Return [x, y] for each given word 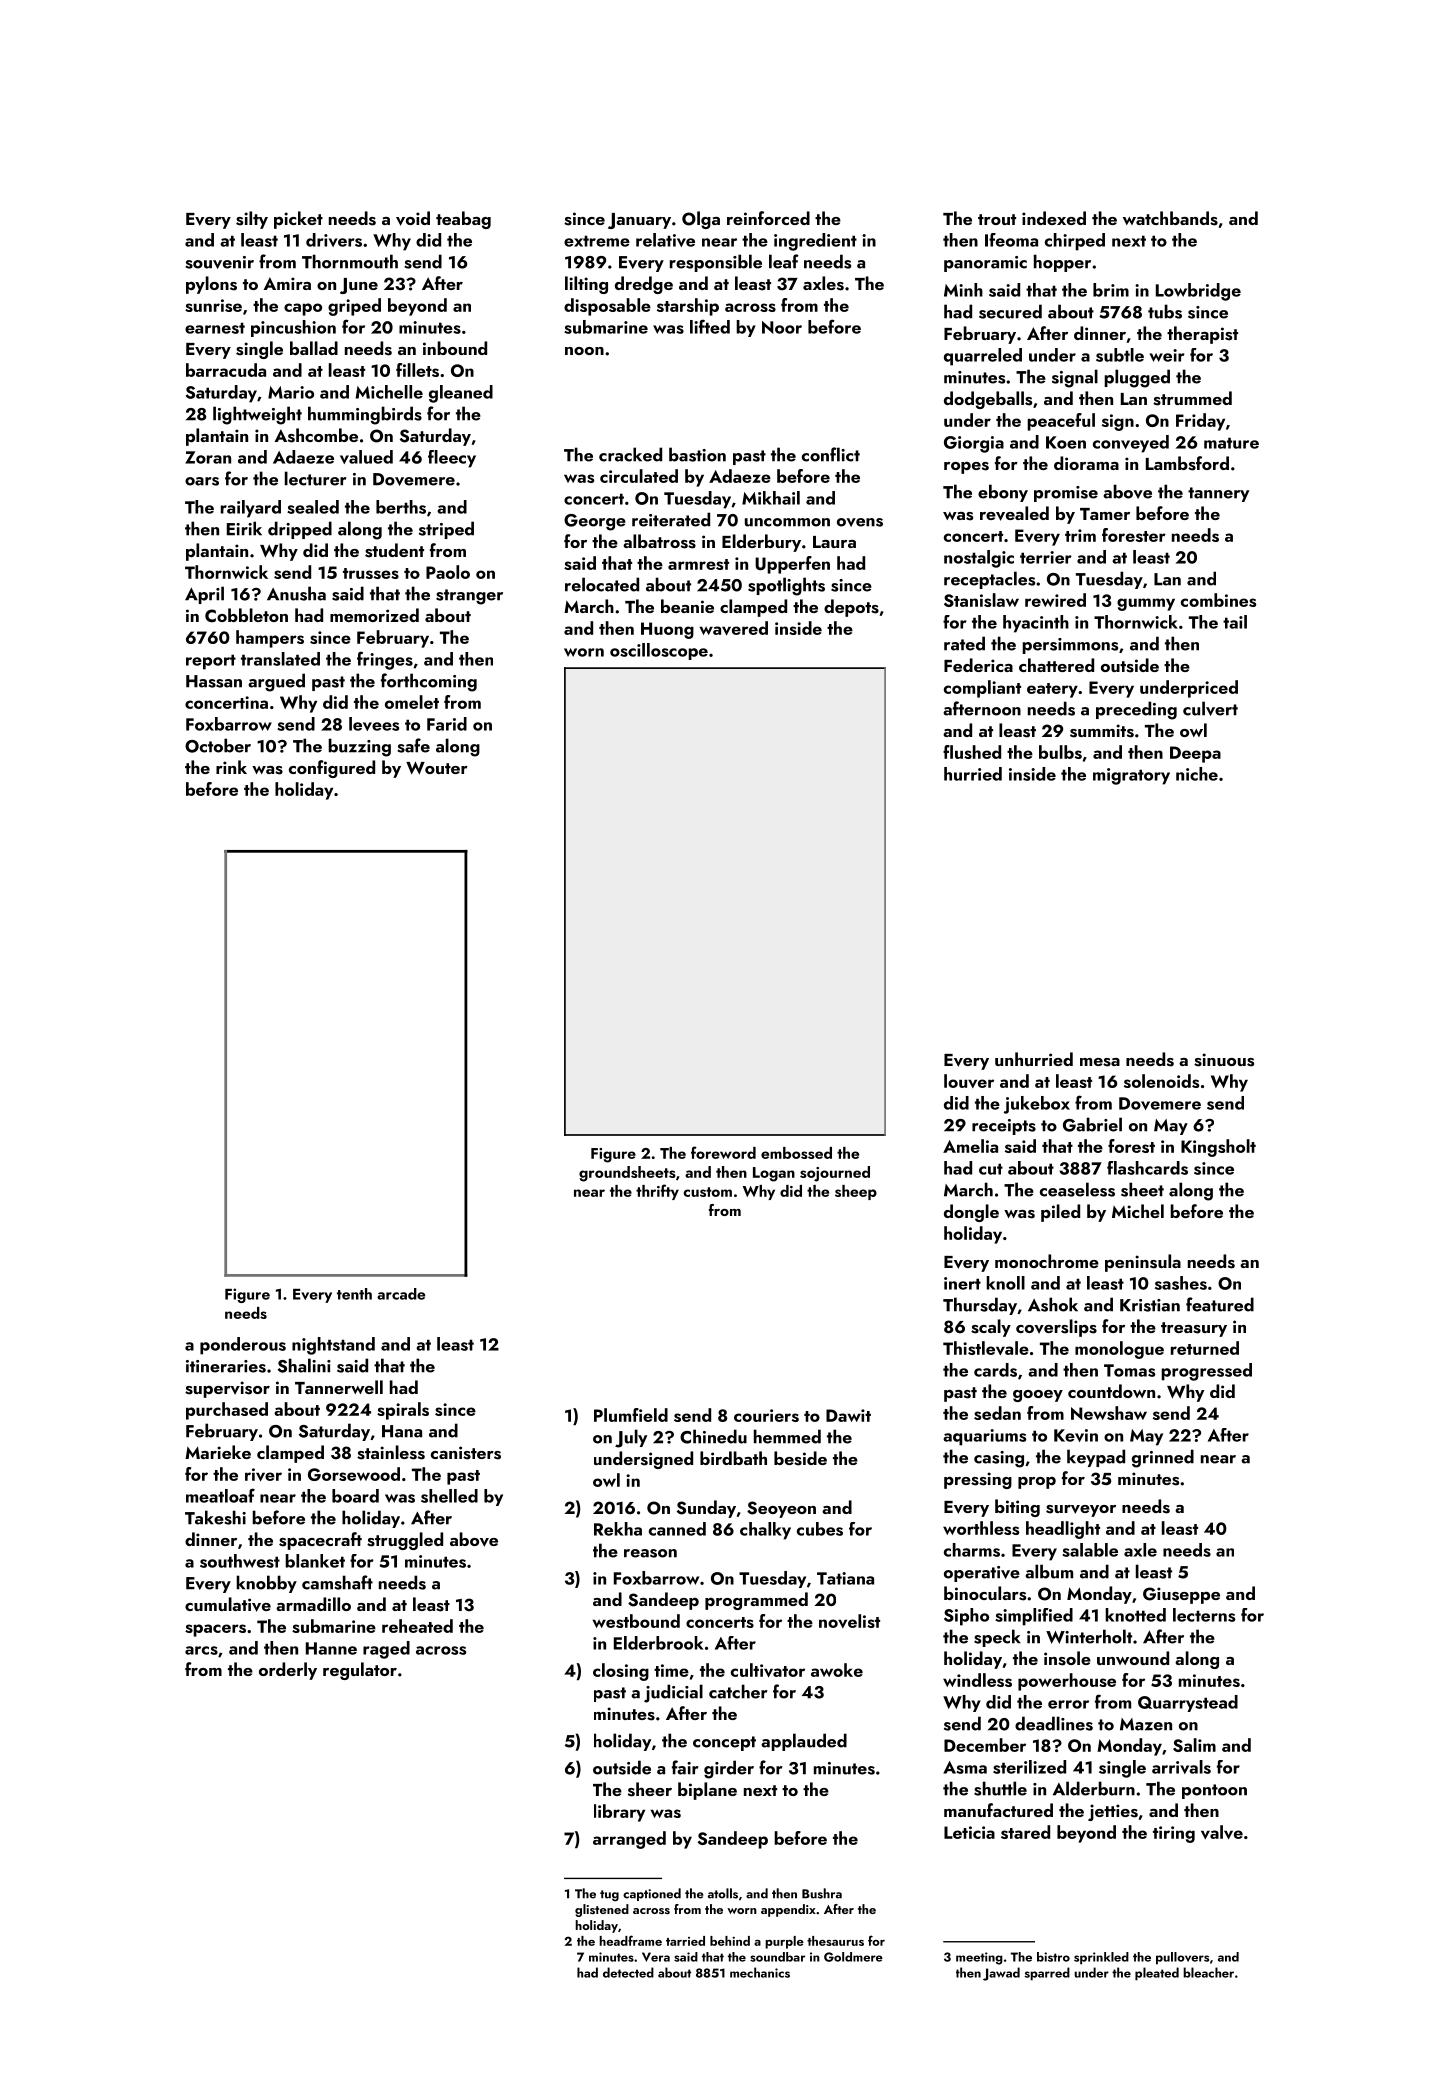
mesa [1100, 1062]
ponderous [243, 1346]
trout [997, 219]
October [218, 745]
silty [252, 220]
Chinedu [713, 1436]
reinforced [768, 218]
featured [1220, 1304]
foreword [723, 1152]
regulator [360, 1671]
